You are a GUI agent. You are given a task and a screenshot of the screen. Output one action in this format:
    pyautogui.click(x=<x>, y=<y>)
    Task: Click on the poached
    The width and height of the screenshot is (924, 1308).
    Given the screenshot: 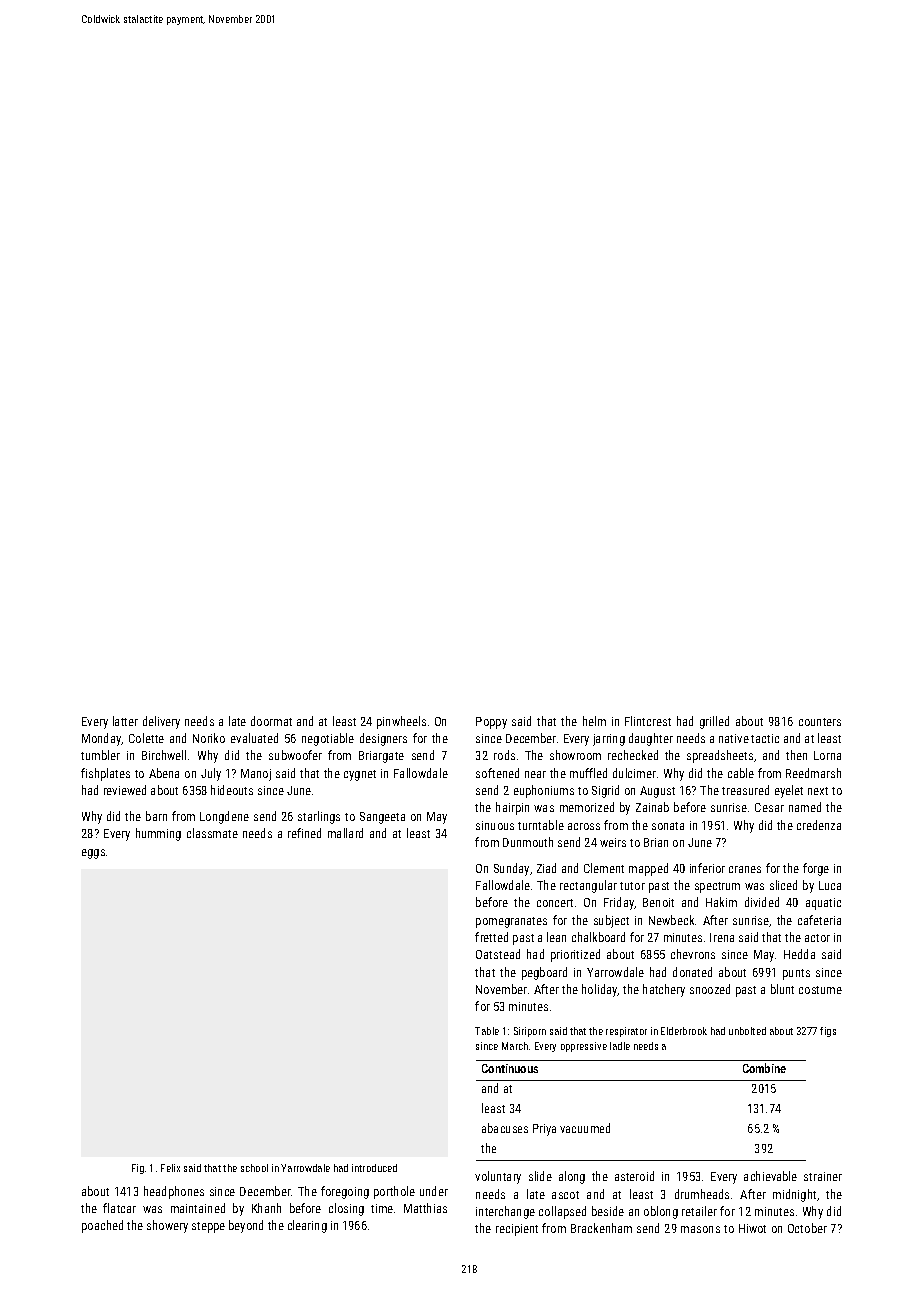 What is the action you would take?
    pyautogui.click(x=102, y=1226)
